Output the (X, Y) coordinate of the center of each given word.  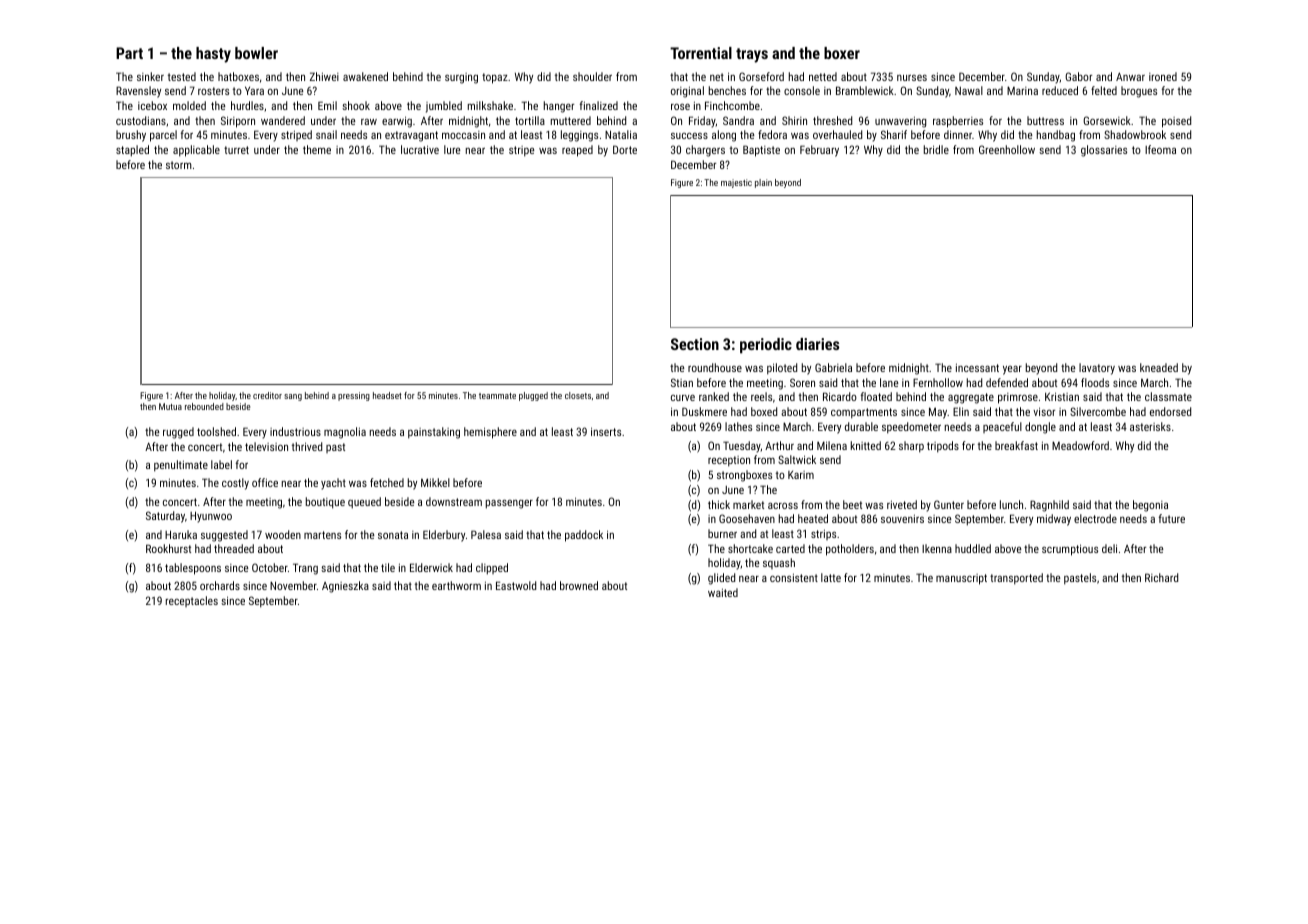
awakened (365, 76)
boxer (842, 53)
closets (578, 395)
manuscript (961, 579)
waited (723, 592)
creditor (267, 395)
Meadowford (1080, 445)
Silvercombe (1098, 411)
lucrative (420, 149)
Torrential (701, 53)
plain (763, 183)
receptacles (192, 601)
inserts (606, 431)
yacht (333, 484)
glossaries (1104, 151)
